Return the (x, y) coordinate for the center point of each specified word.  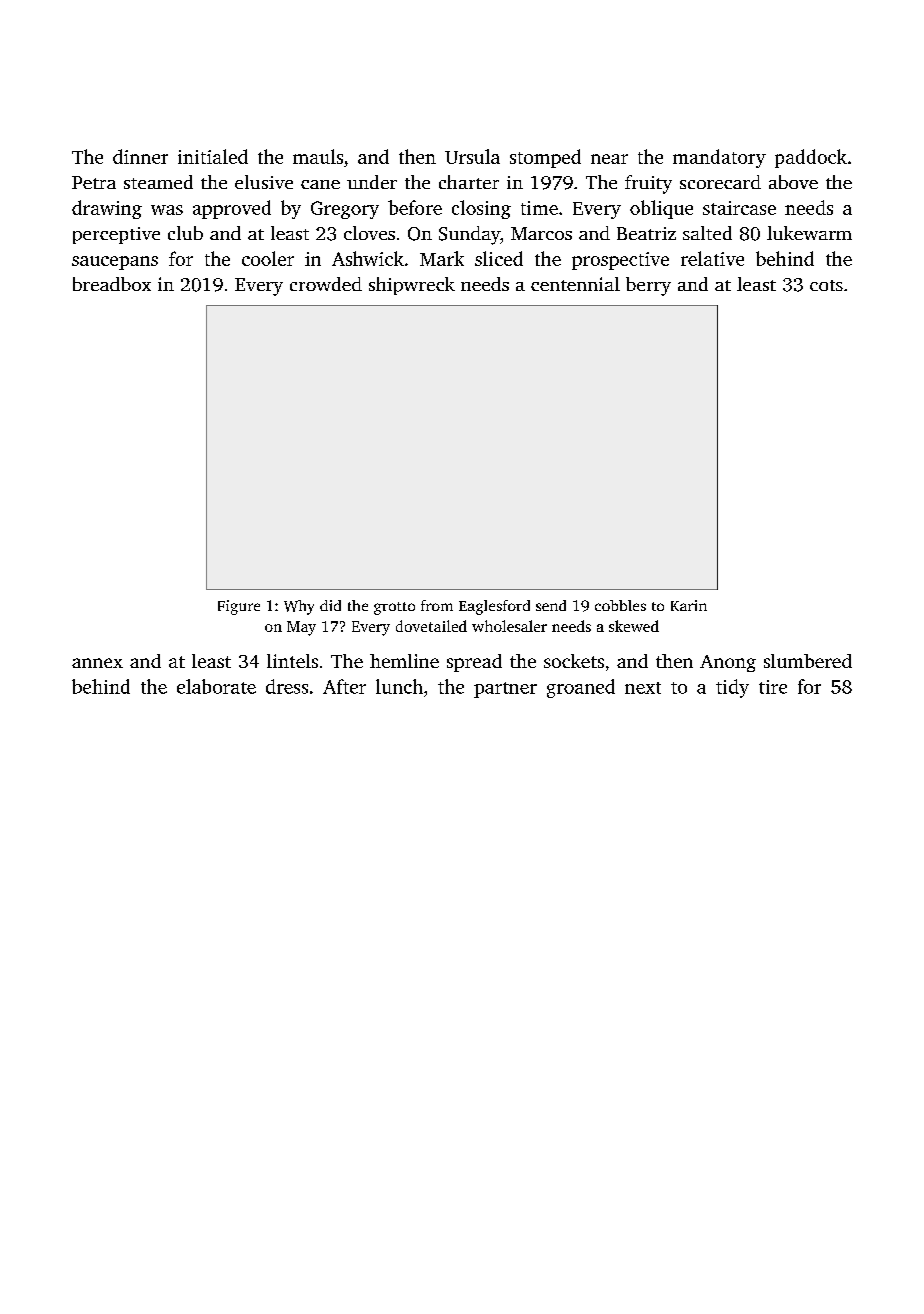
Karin (689, 605)
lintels (292, 661)
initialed (213, 156)
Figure (239, 607)
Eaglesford (494, 607)
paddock (811, 158)
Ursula (472, 156)
